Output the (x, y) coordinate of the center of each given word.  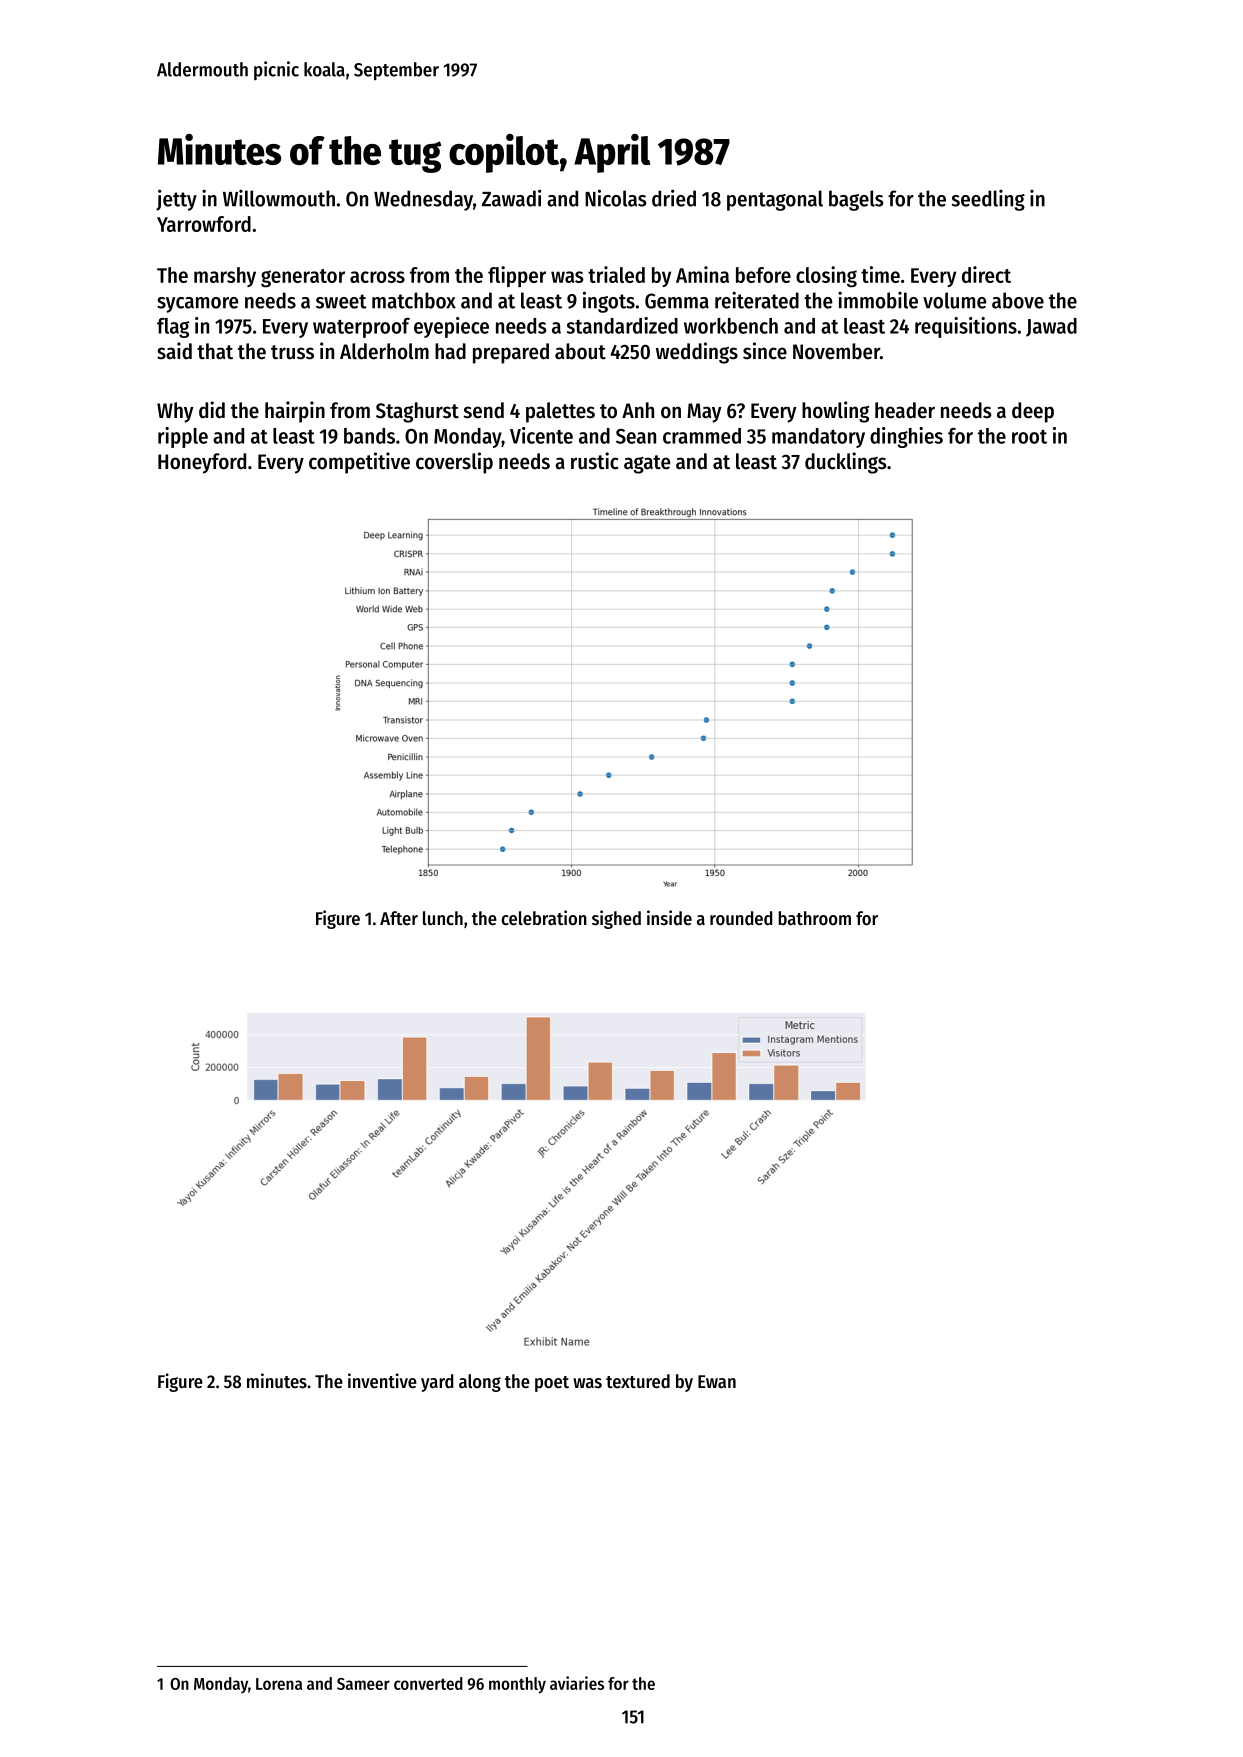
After (399, 918)
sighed (616, 919)
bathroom (814, 918)
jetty (176, 200)
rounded (741, 918)
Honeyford (202, 463)
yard (437, 1383)
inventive (382, 1381)
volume (955, 300)
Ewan (717, 1381)
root (1029, 437)
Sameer (363, 1684)
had (450, 351)
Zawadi (511, 198)
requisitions (966, 327)
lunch (443, 918)
